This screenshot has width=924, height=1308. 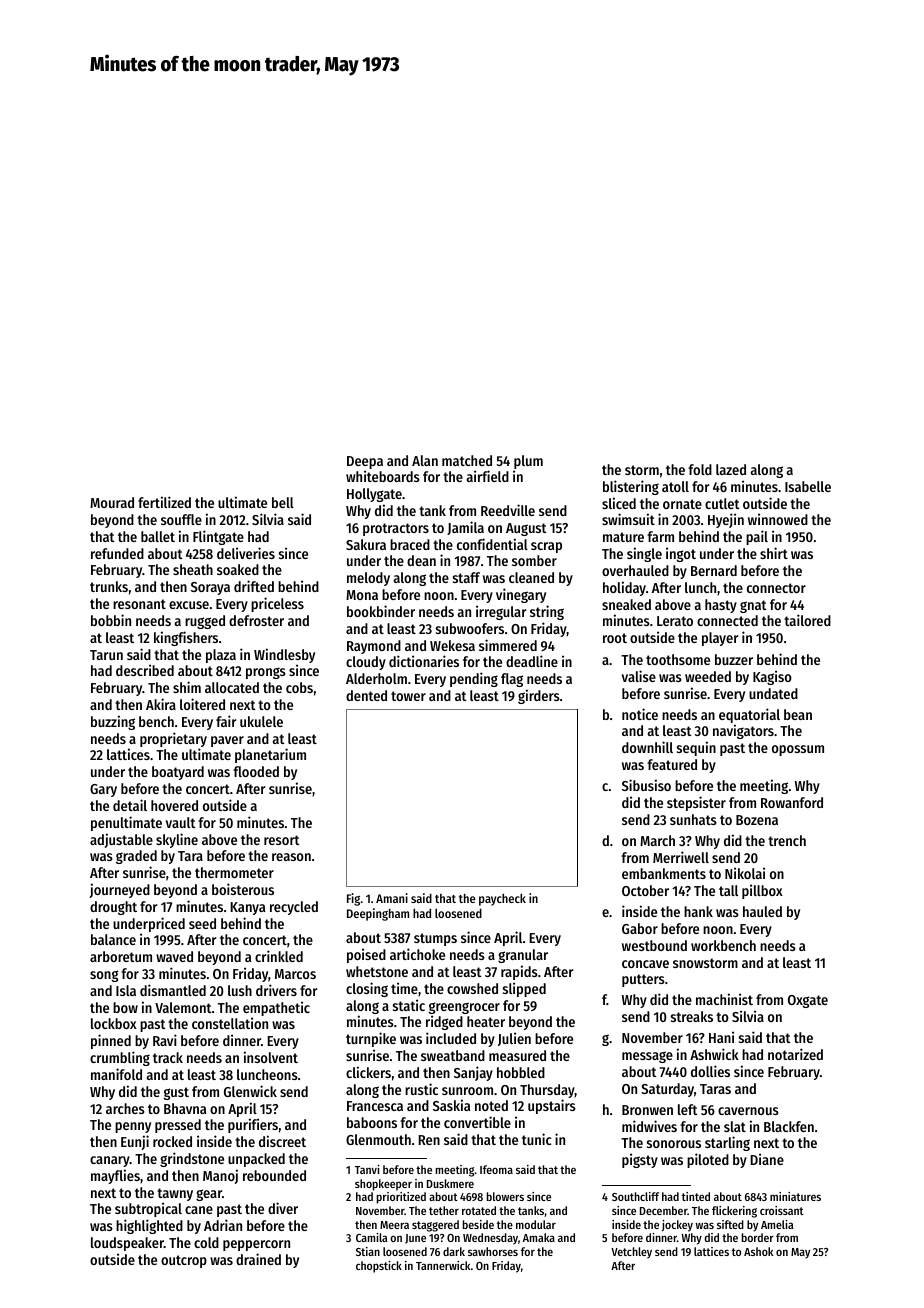 I want to click on arboretum, so click(x=121, y=956).
